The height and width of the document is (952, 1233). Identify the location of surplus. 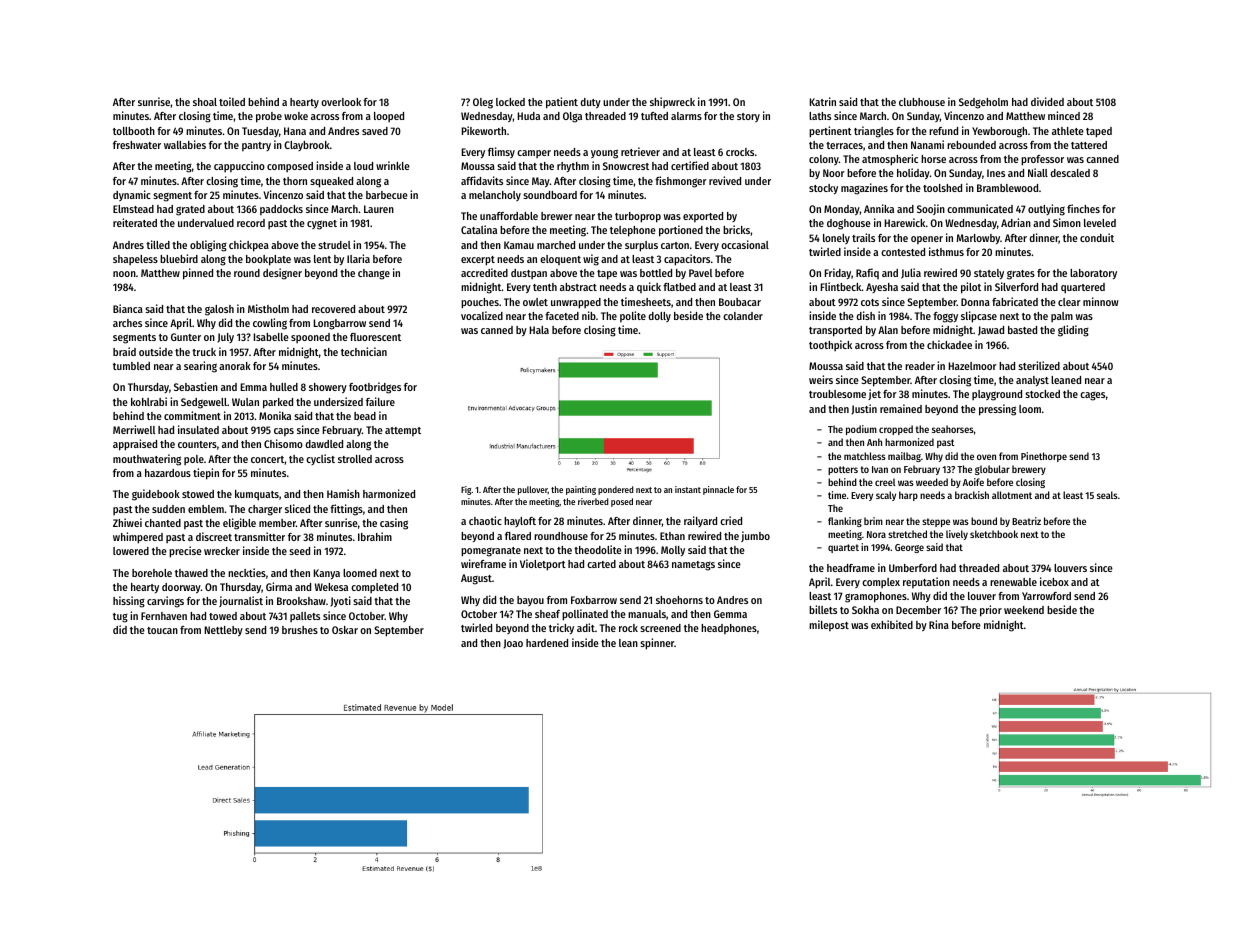
(641, 246).
